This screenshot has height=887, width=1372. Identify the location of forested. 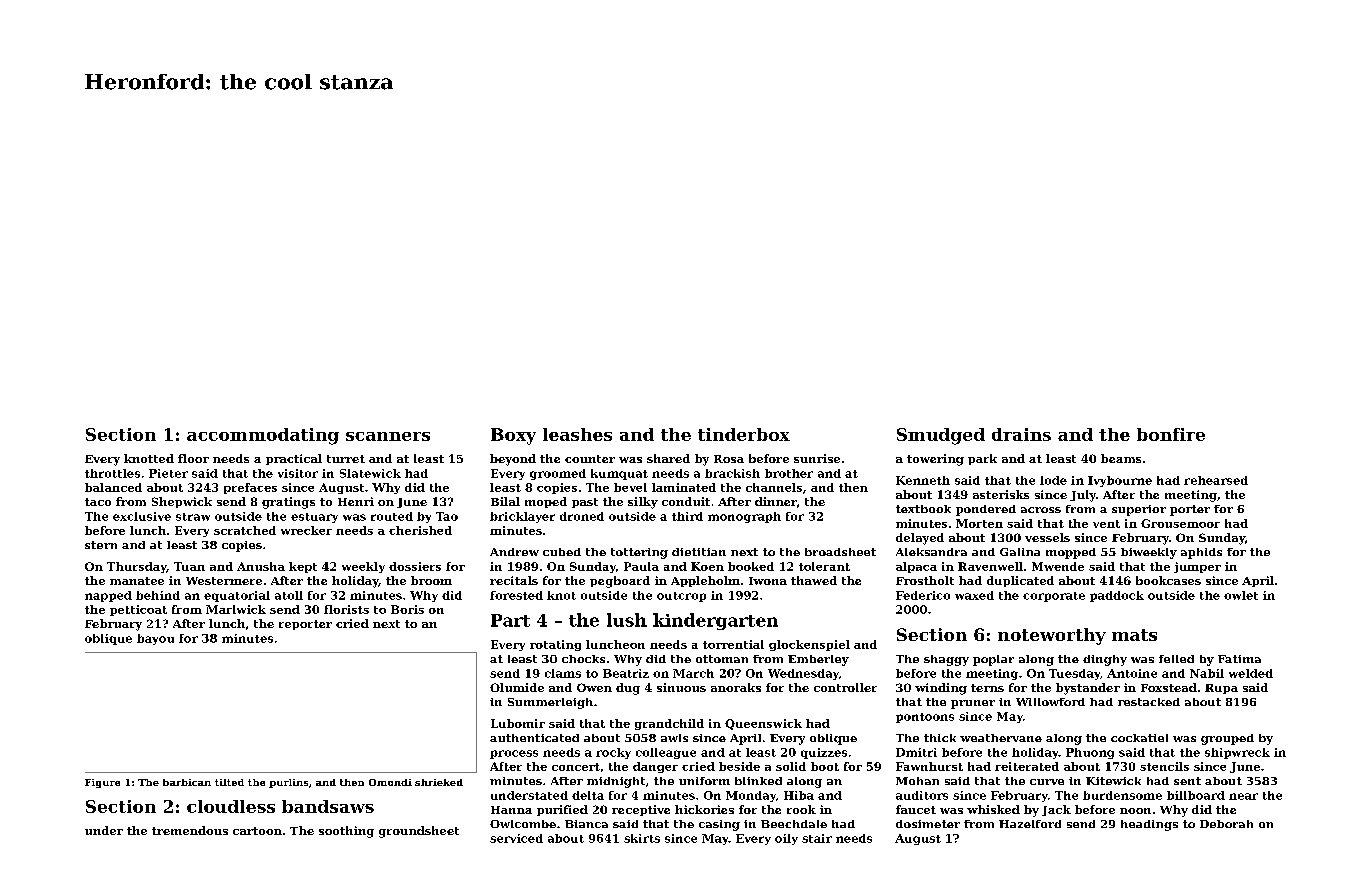
(516, 595).
